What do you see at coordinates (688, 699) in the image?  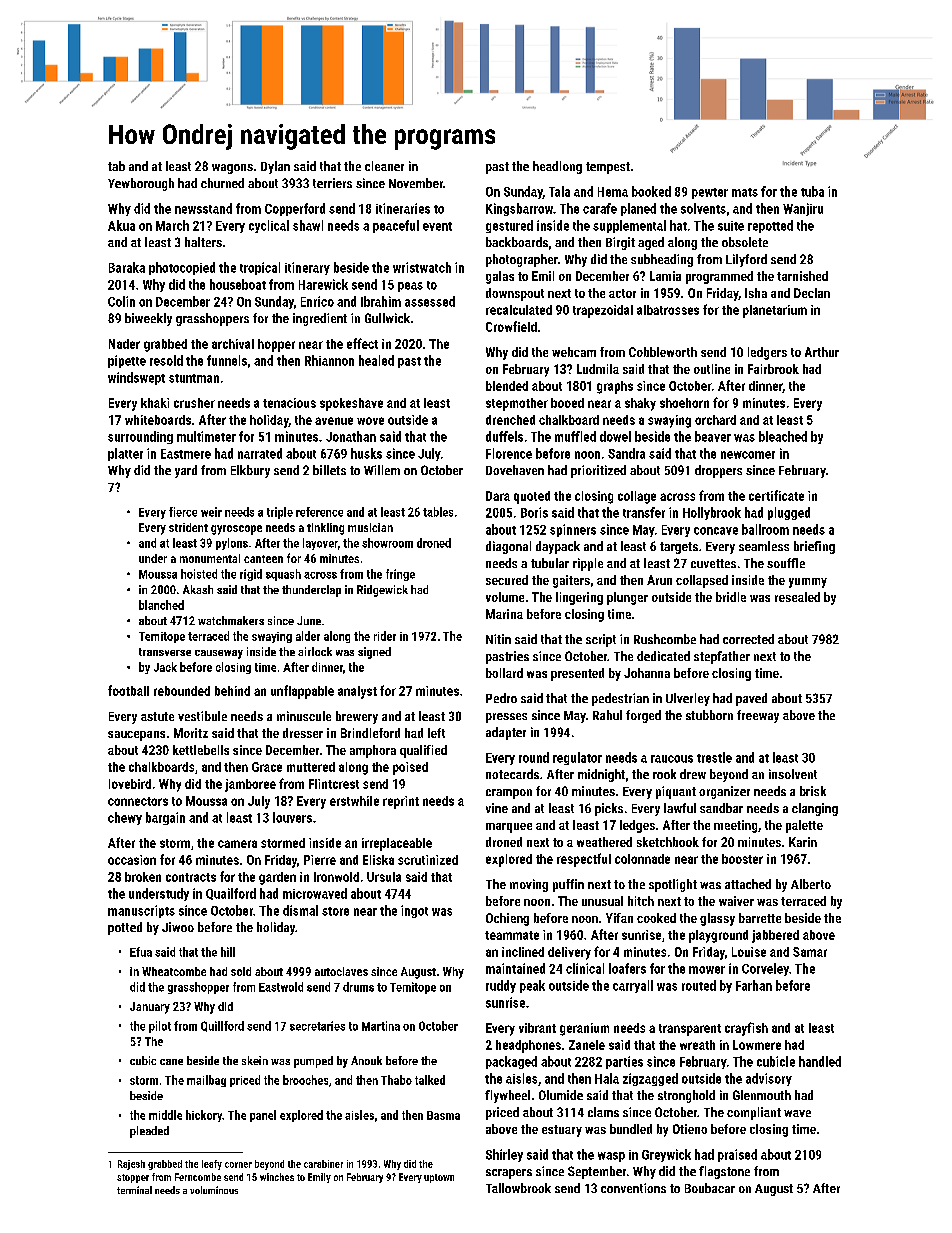 I see `Ulverley` at bounding box center [688, 699].
